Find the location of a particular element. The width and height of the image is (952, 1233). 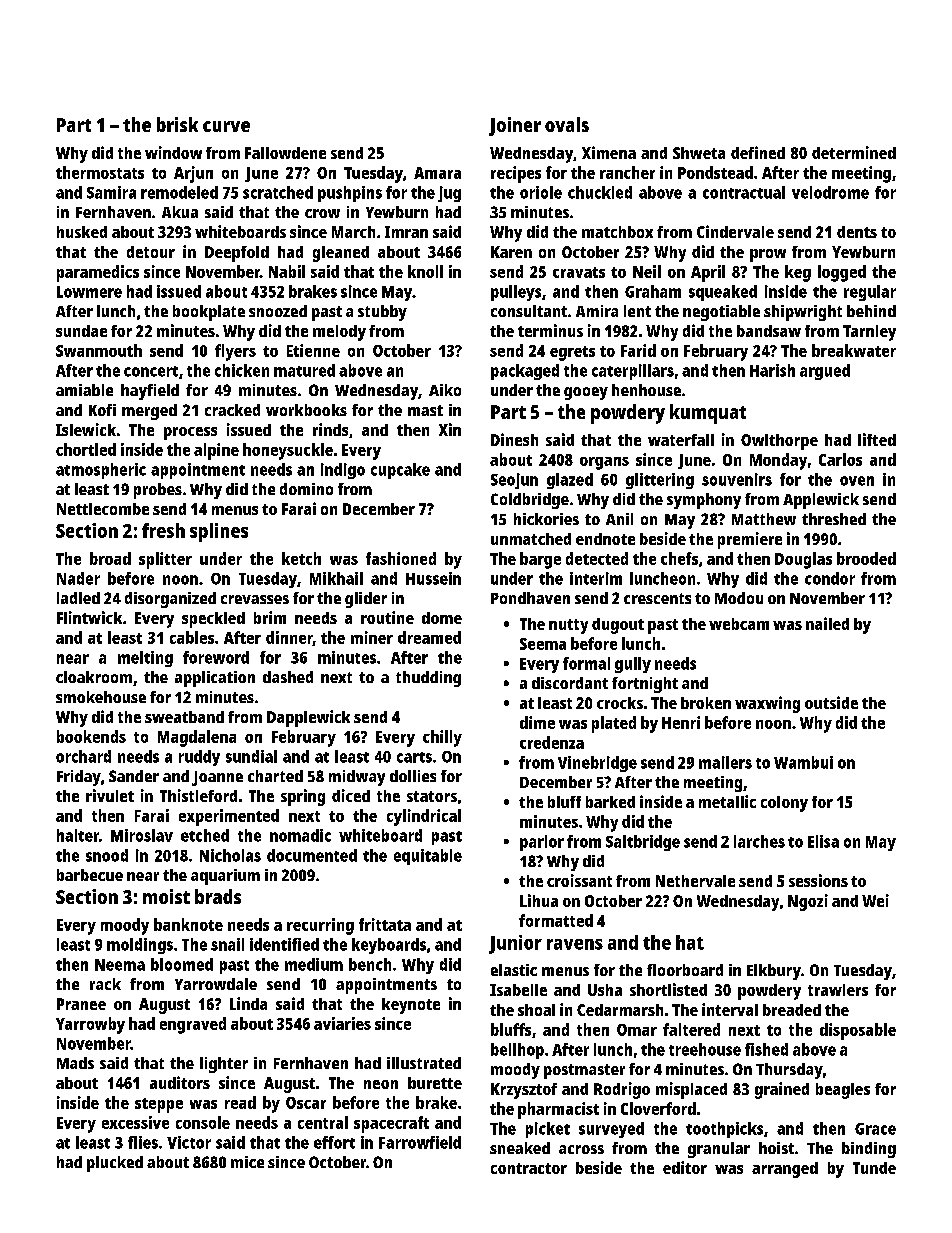

curve is located at coordinates (226, 126).
